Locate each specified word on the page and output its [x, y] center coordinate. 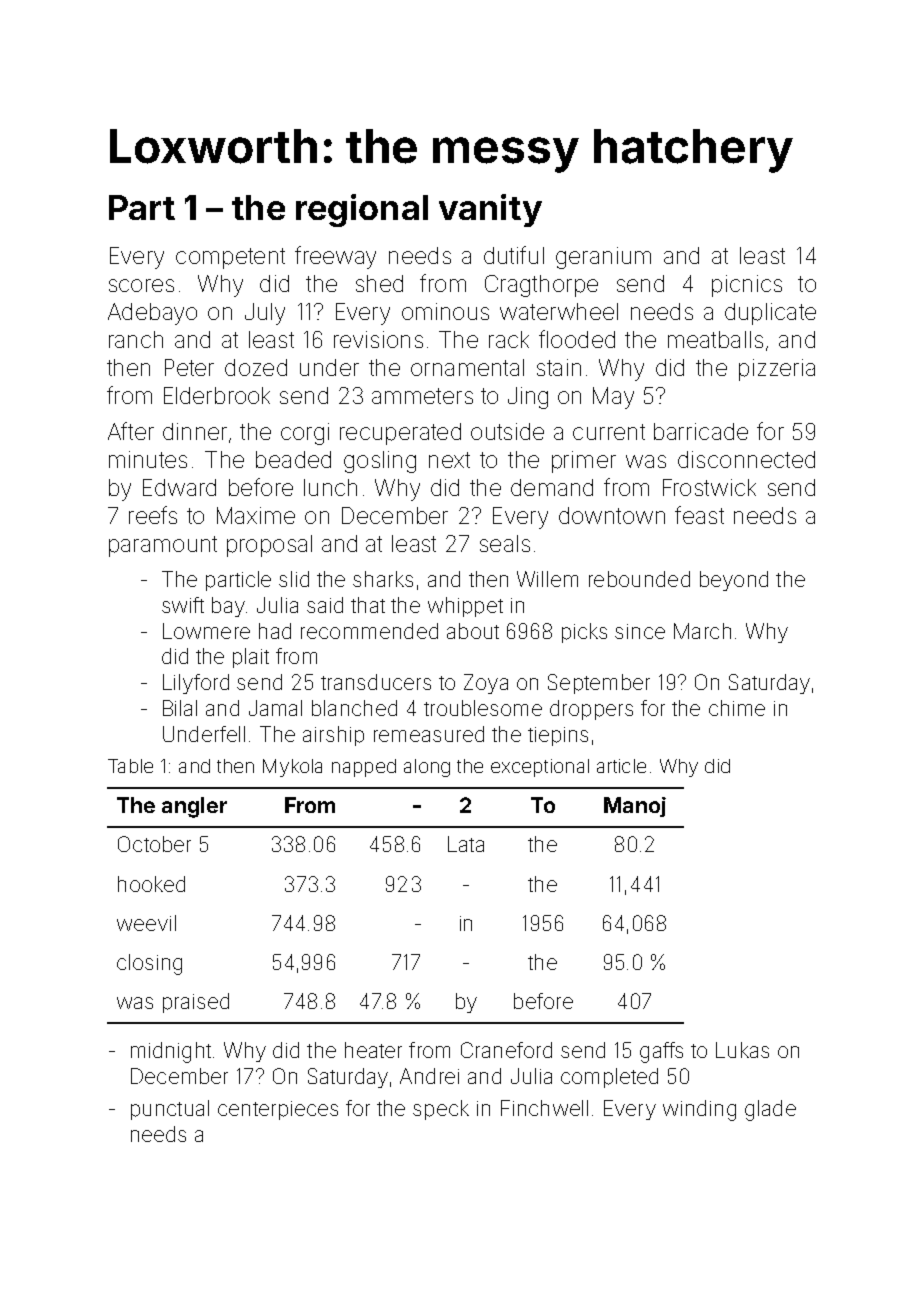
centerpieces [278, 1110]
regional [362, 210]
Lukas [742, 1050]
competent [230, 258]
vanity [490, 210]
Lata [466, 844]
